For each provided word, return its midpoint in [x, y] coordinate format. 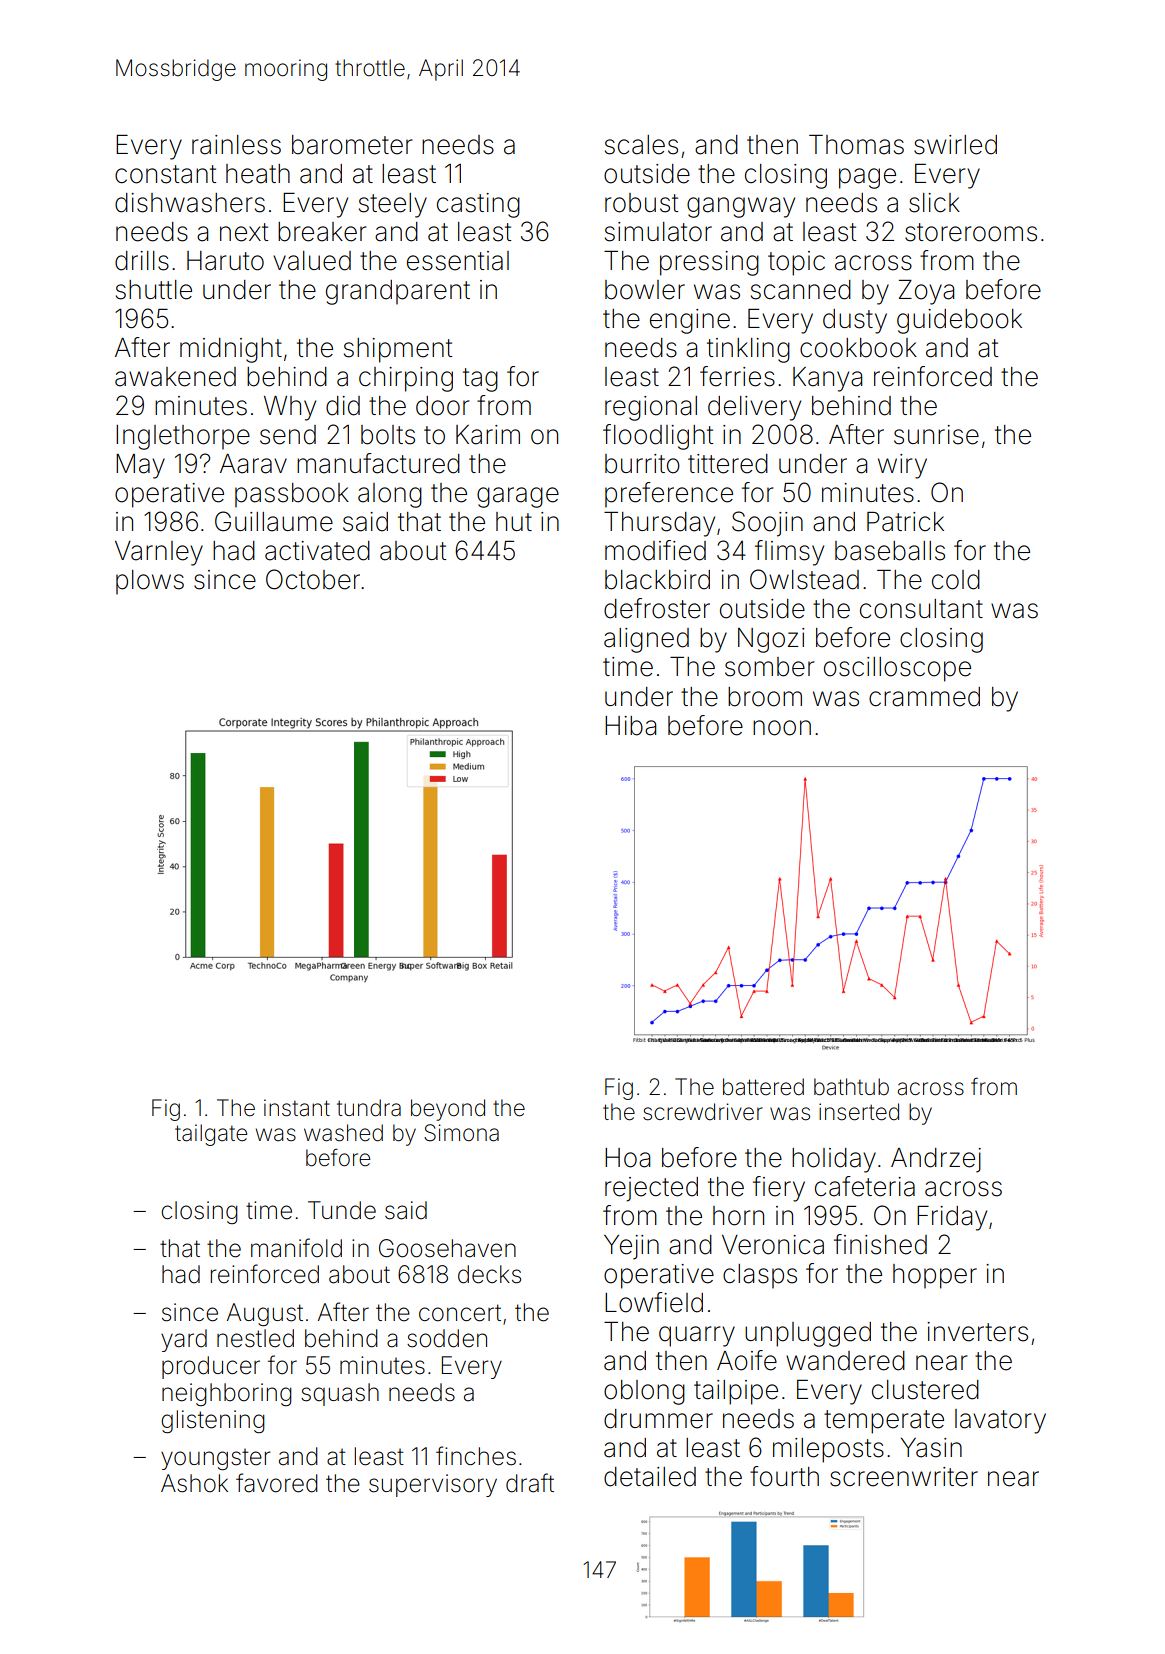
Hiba [630, 726]
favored [277, 1483]
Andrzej [936, 1160]
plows [150, 582]
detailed [650, 1477]
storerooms [971, 232]
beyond [448, 1110]
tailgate [211, 1135]
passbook [292, 495]
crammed [924, 697]
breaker [322, 232]
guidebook [959, 321]
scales [641, 145]
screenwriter [904, 1477]
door [442, 406]
